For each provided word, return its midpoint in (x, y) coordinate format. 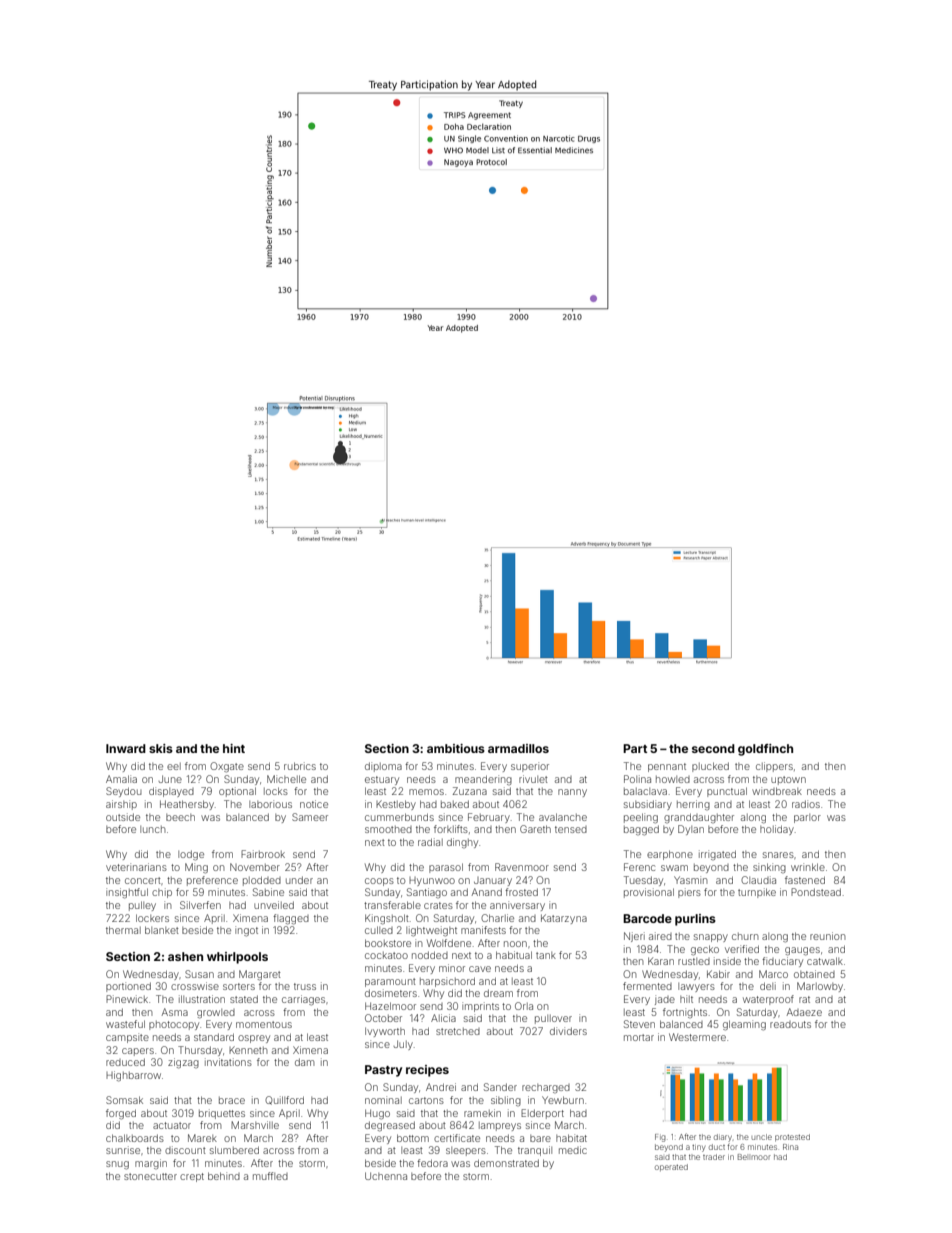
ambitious (456, 748)
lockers (152, 918)
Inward (126, 748)
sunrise (123, 1150)
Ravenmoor (522, 867)
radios (806, 804)
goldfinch (765, 750)
